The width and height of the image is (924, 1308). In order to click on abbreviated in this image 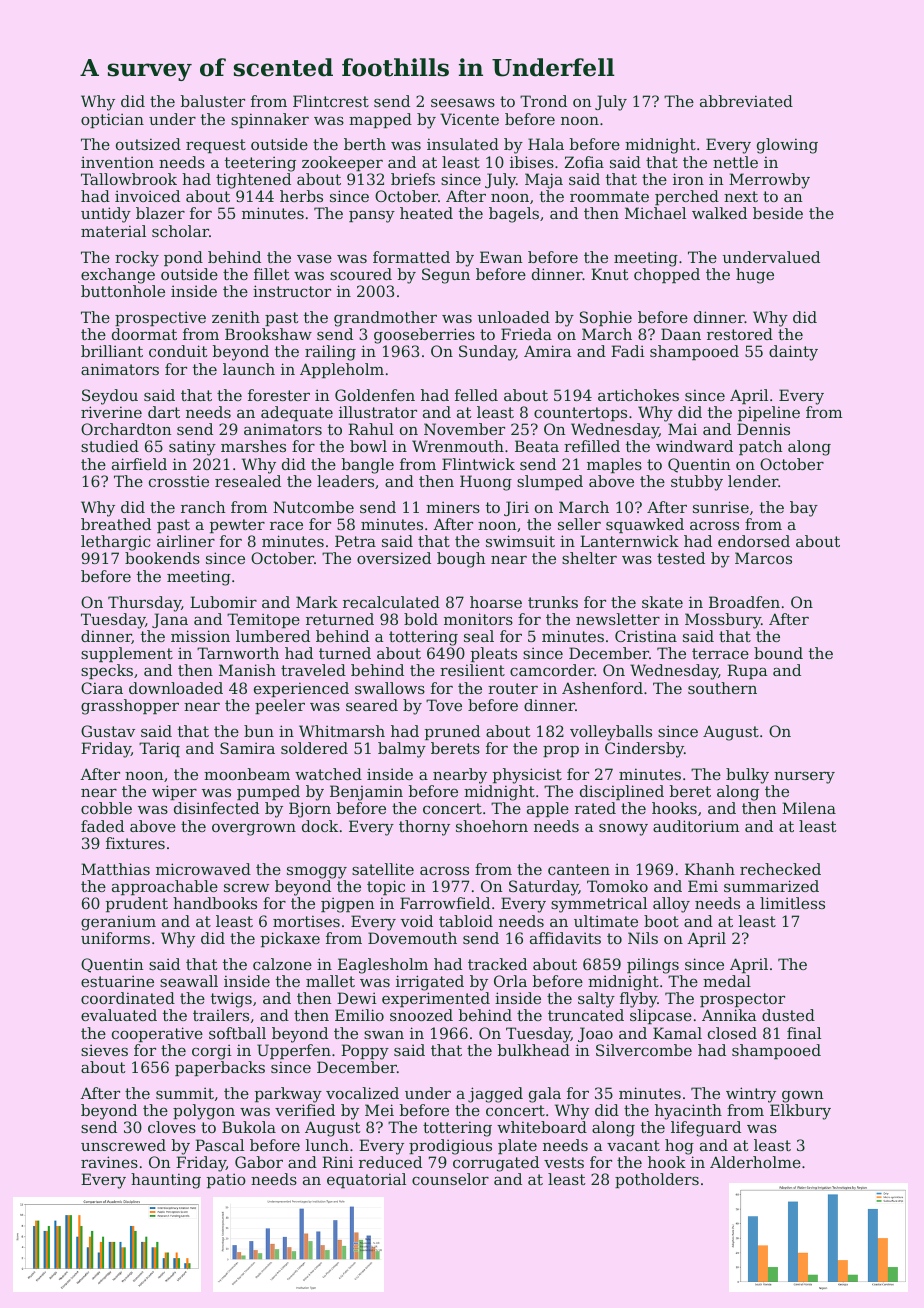, I will do `click(746, 101)`.
